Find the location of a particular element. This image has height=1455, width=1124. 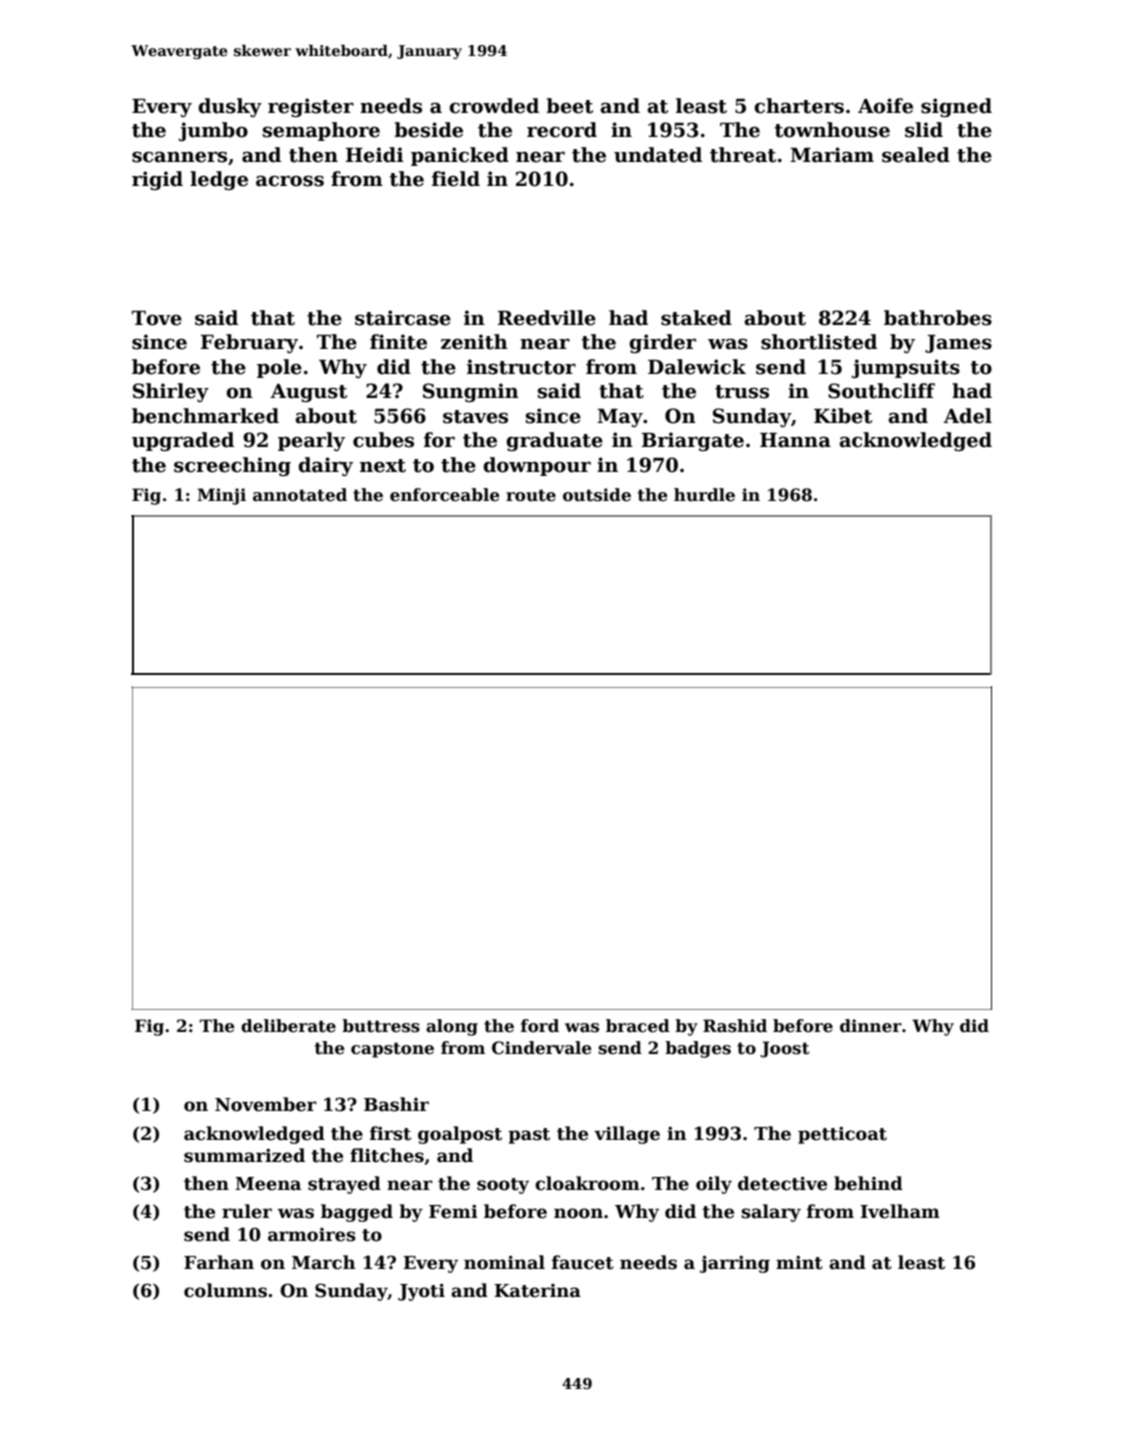

Adel is located at coordinates (968, 416).
